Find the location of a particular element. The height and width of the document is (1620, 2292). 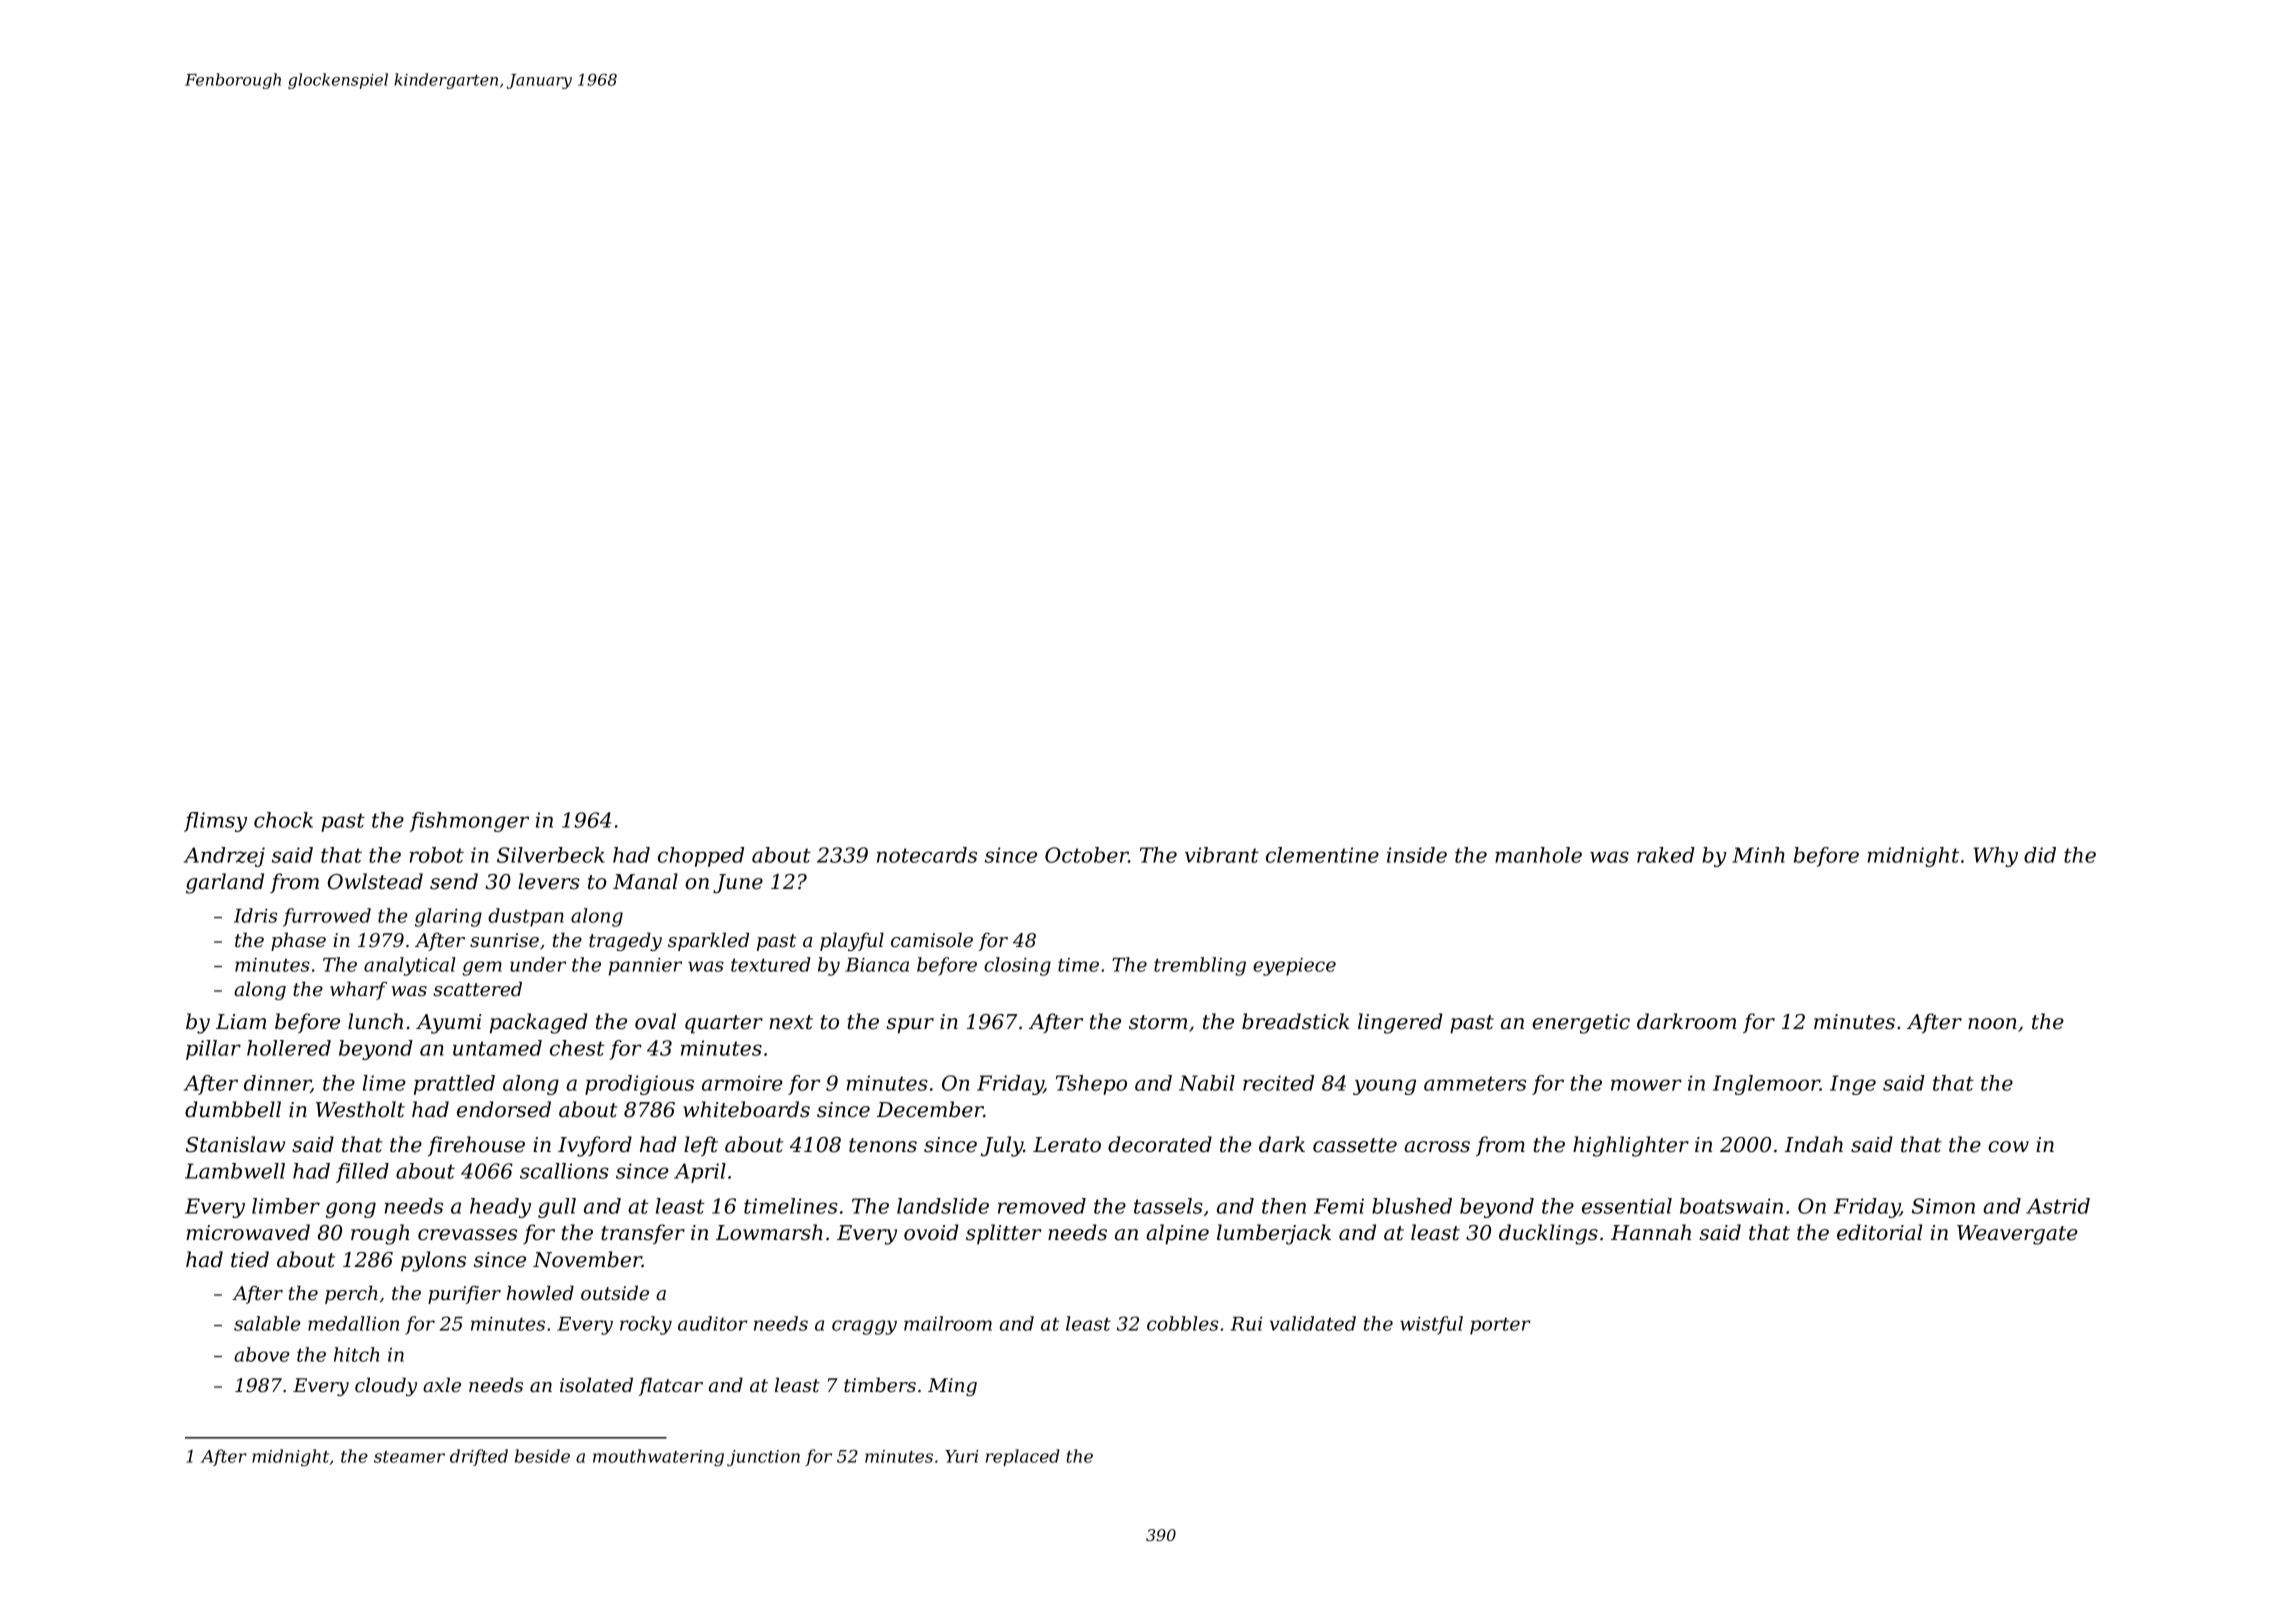

notecards is located at coordinates (927, 855).
